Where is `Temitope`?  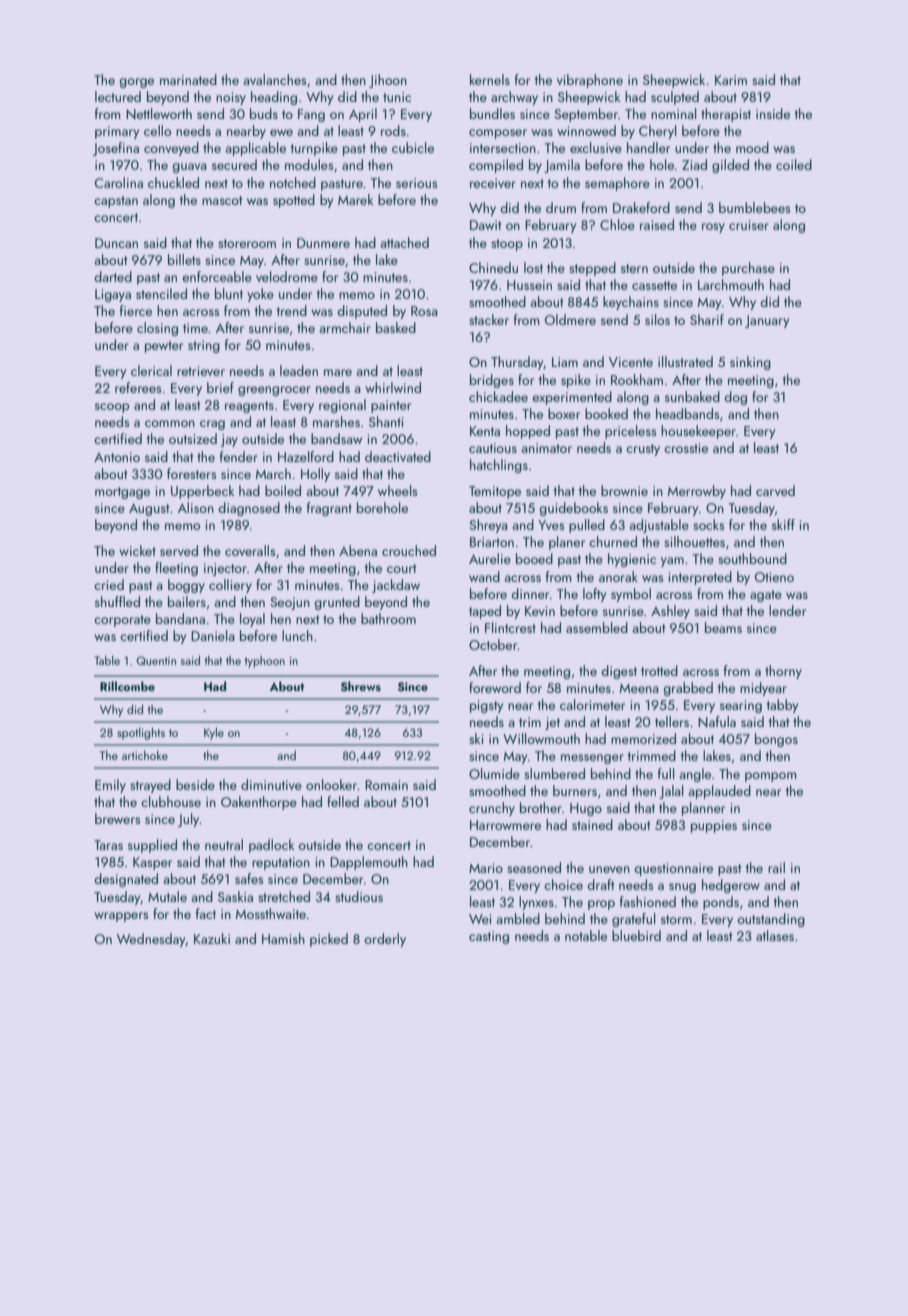
Temitope is located at coordinates (495, 492).
